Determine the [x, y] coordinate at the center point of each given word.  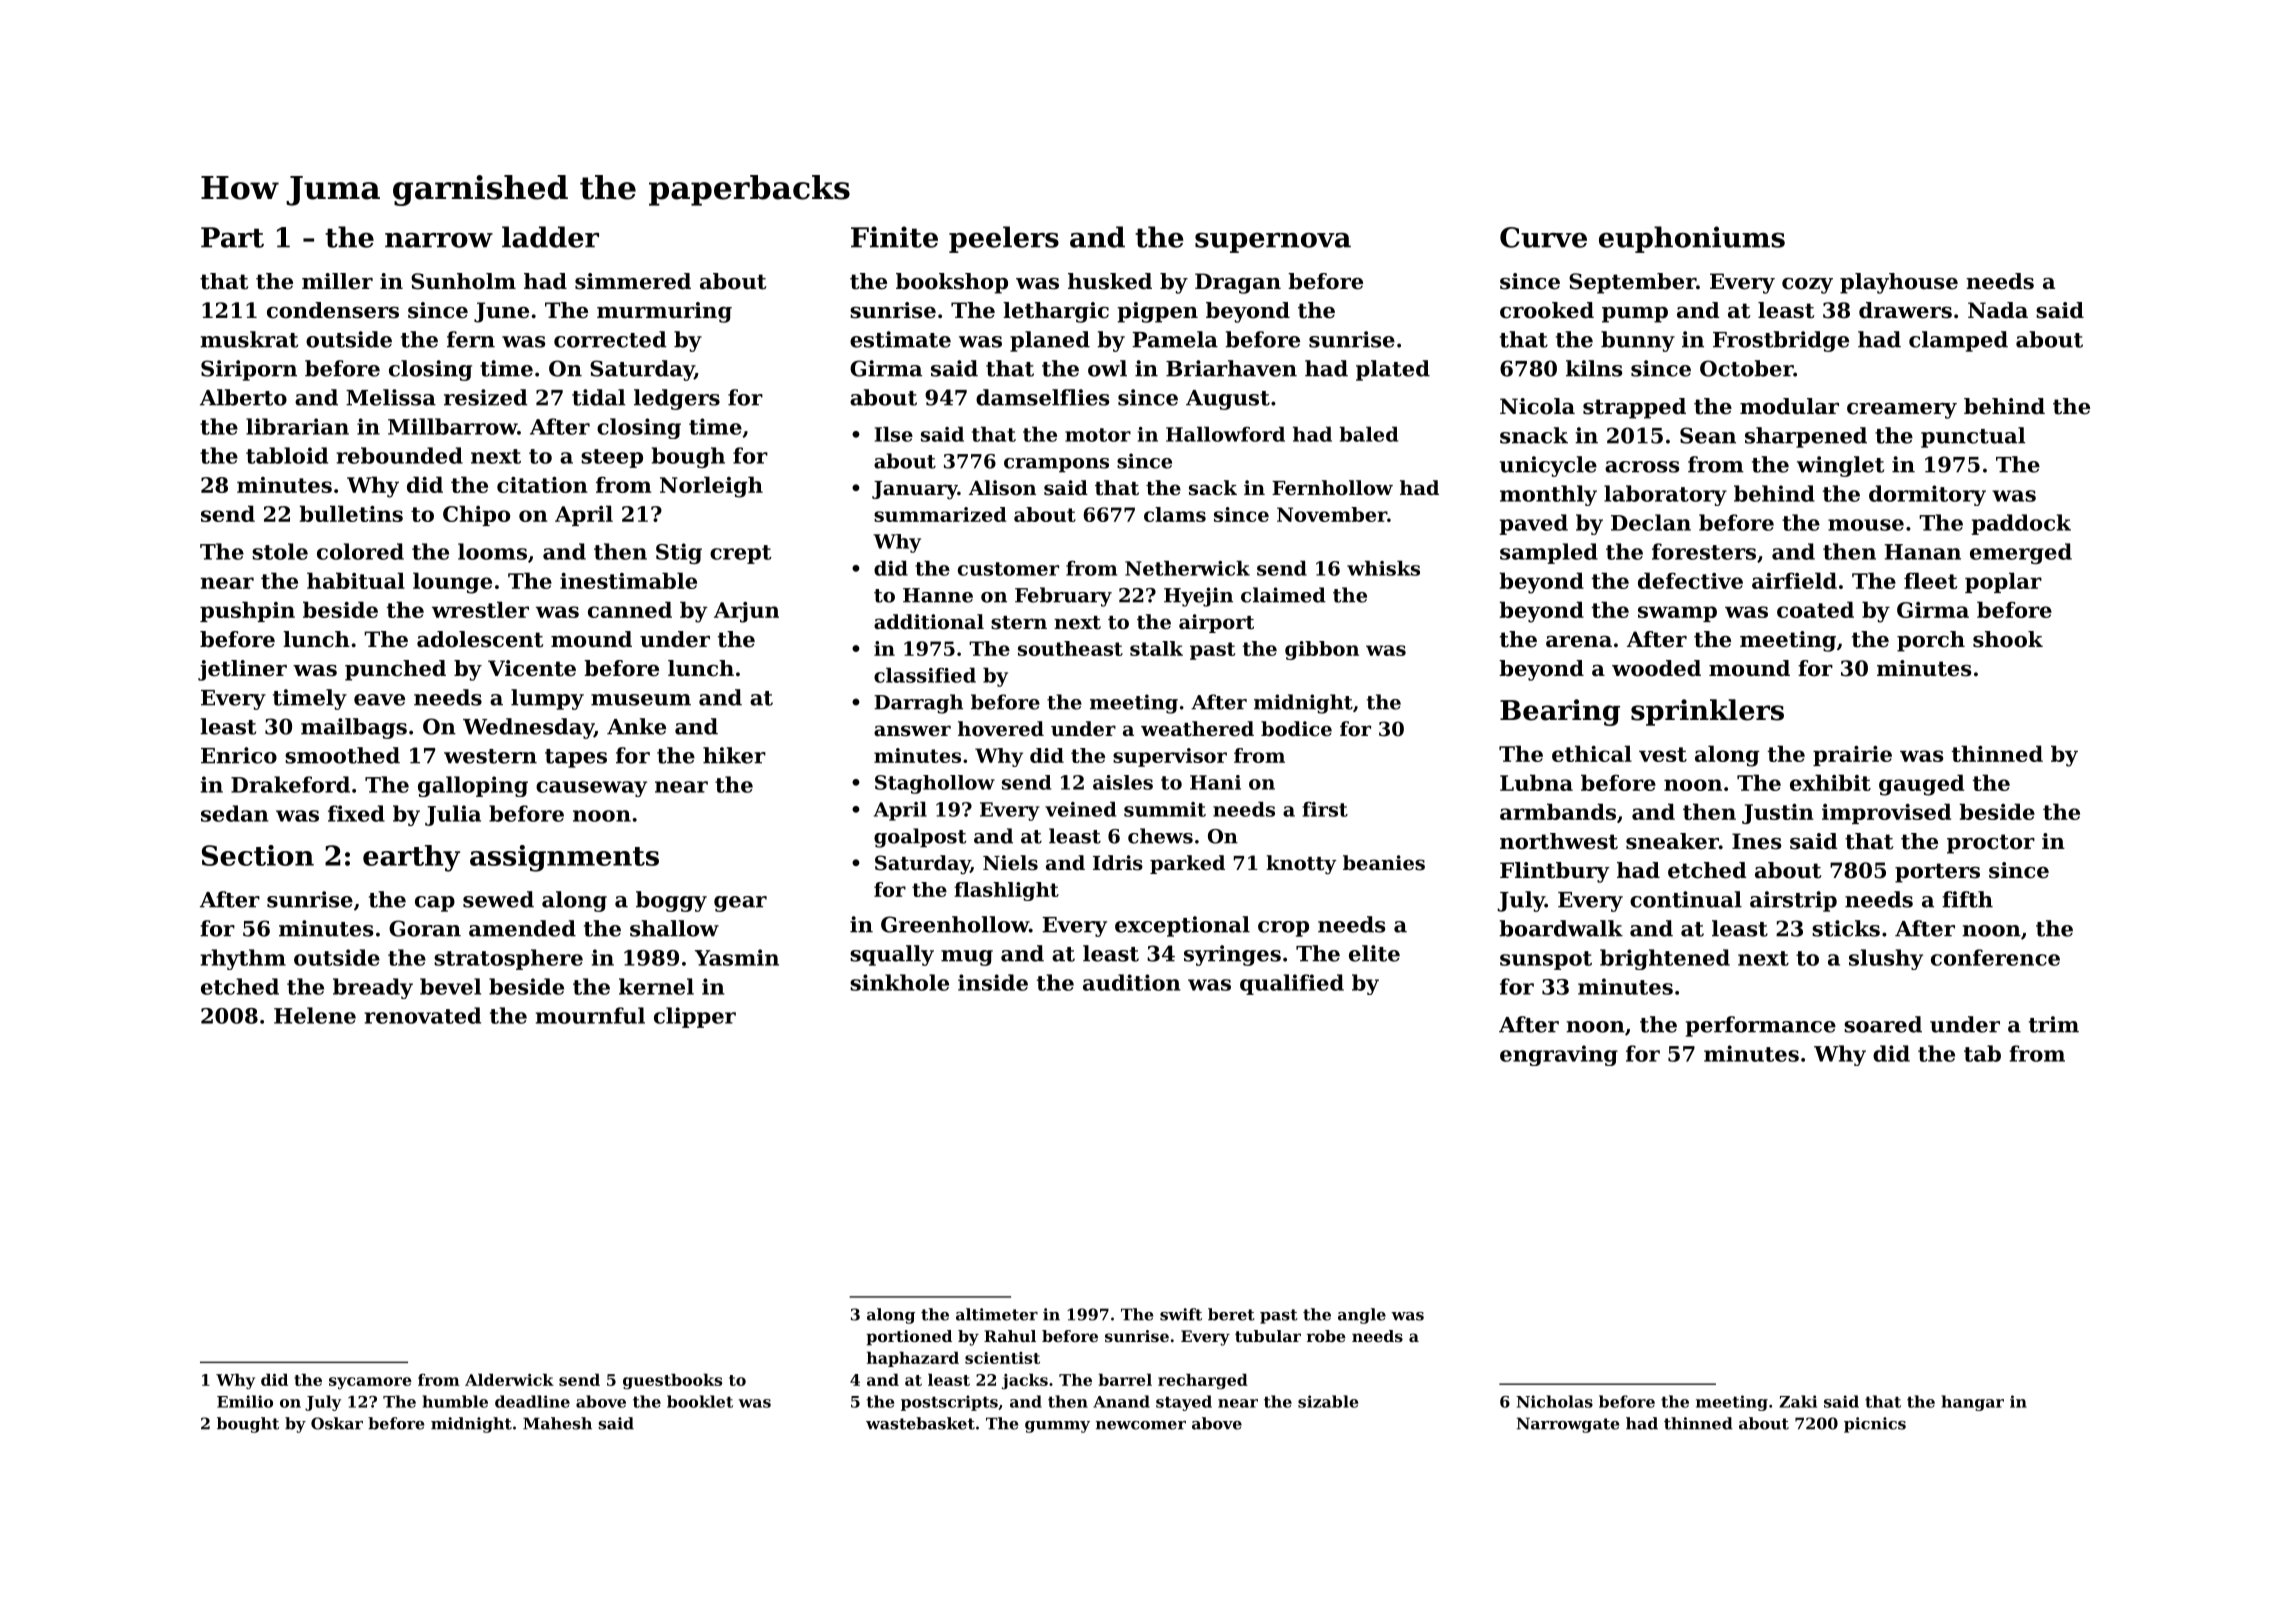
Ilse [894, 434]
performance [1761, 1026]
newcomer [1141, 1425]
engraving [1559, 1055]
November [1332, 514]
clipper [695, 1017]
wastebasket [920, 1423]
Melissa [391, 397]
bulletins [351, 513]
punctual [1973, 437]
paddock [2021, 524]
